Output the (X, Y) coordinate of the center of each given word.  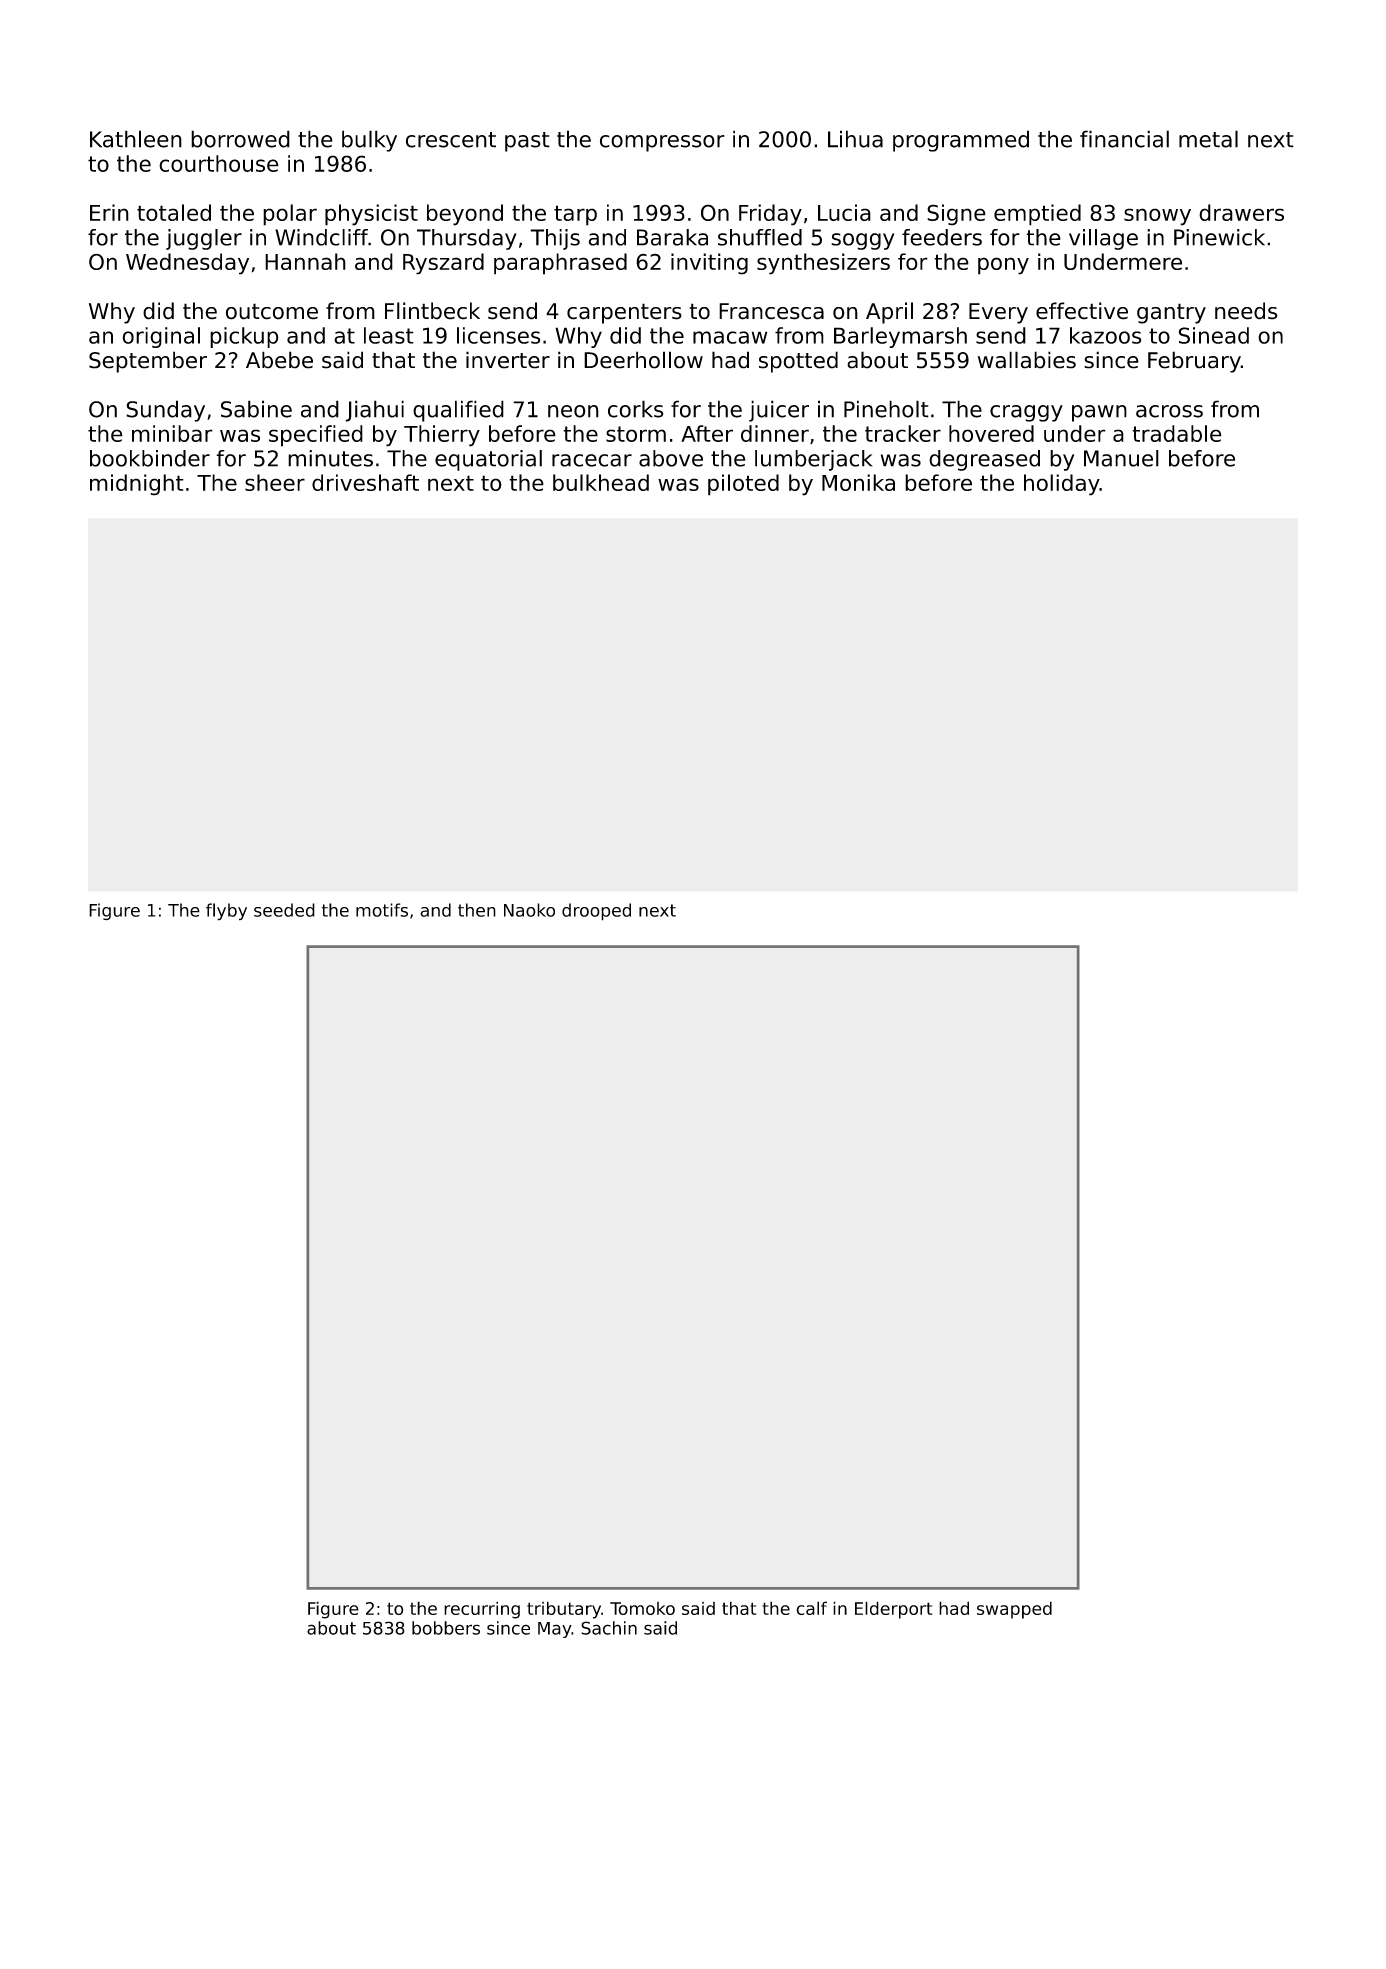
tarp (575, 215)
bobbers (446, 1628)
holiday (1062, 485)
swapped (1014, 1610)
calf (811, 1608)
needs (1246, 311)
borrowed (240, 139)
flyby (226, 912)
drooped (596, 912)
